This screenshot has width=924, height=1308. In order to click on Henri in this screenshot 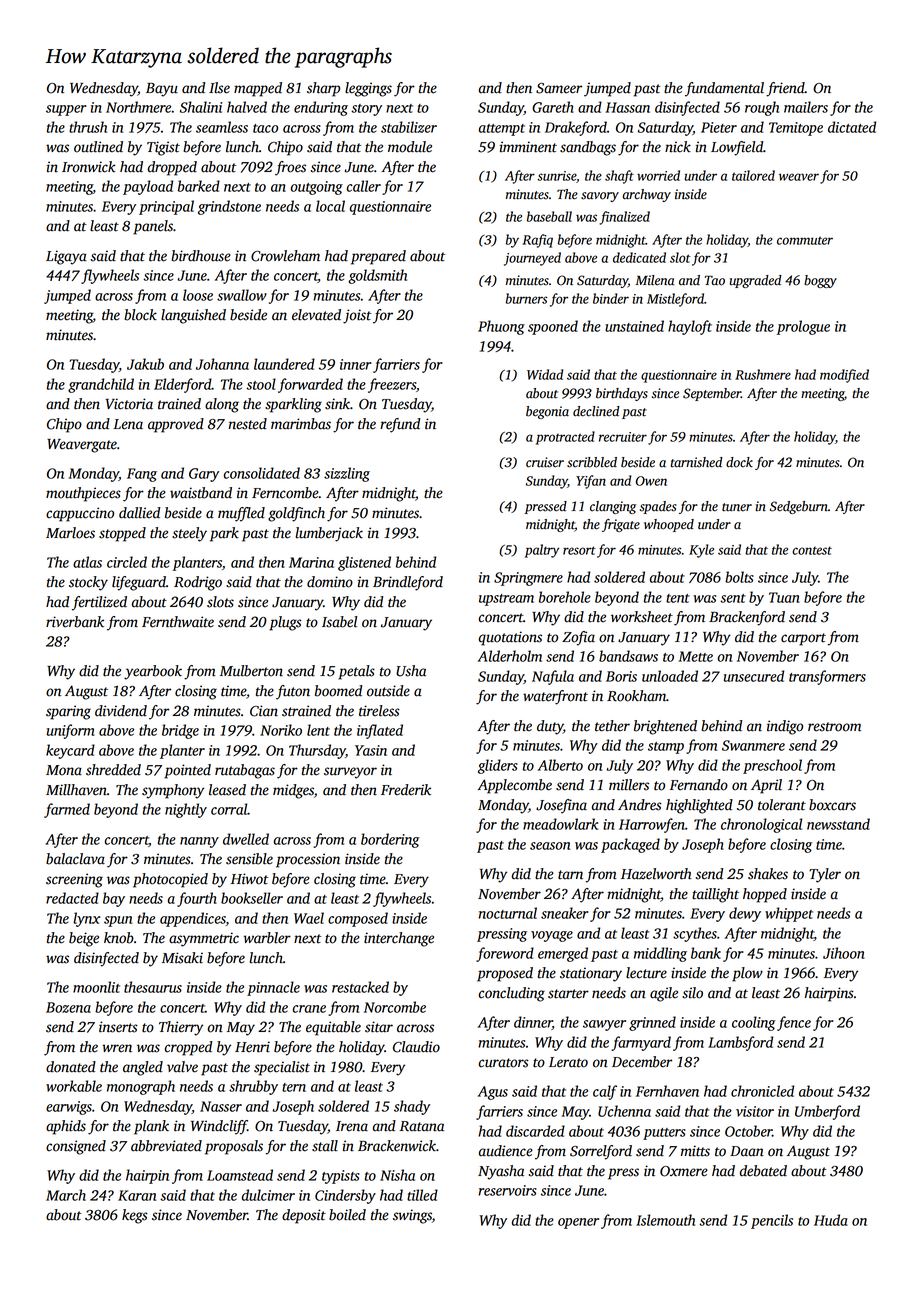, I will do `click(252, 1047)`.
